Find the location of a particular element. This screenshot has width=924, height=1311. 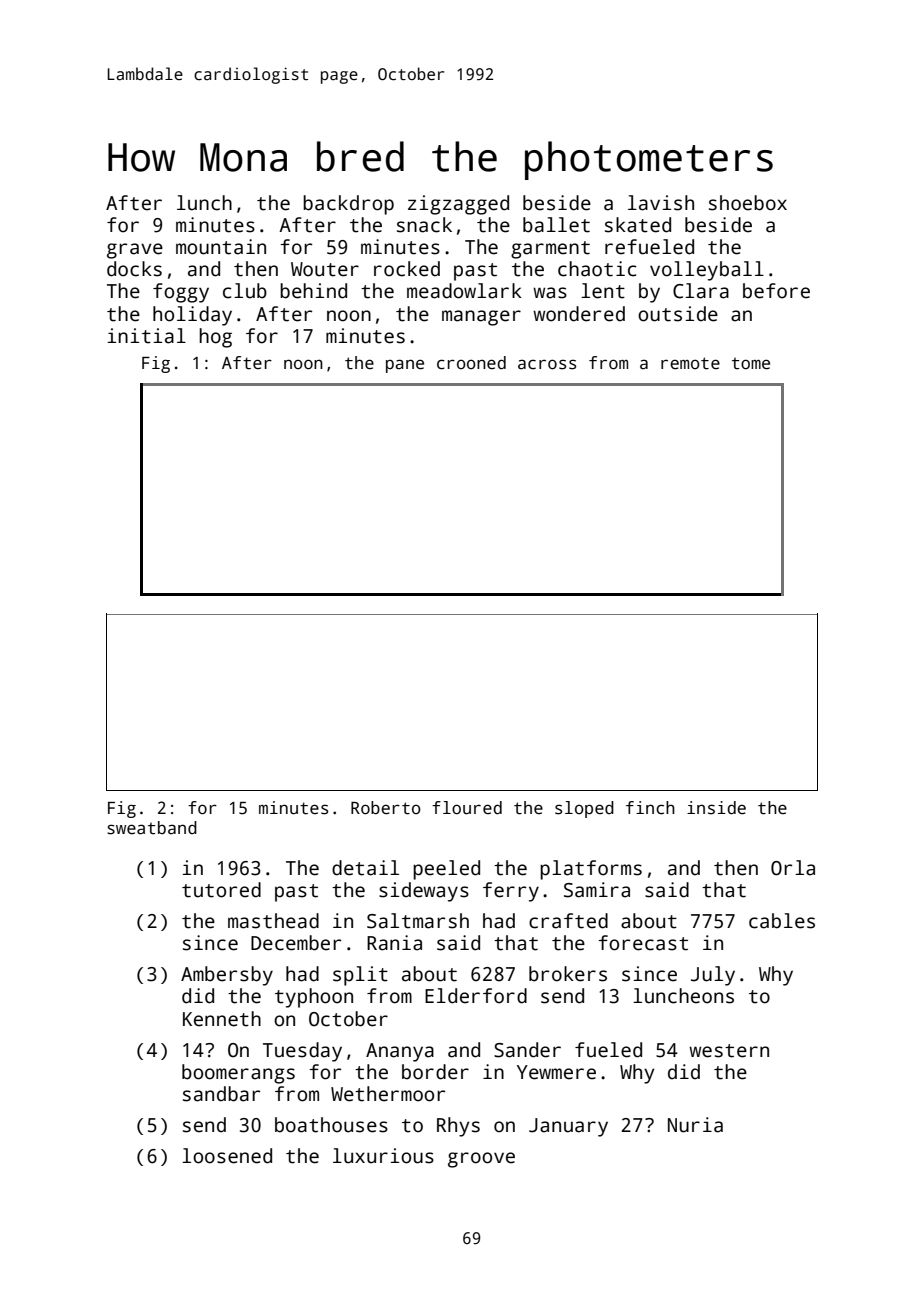

sloped is located at coordinates (584, 809).
